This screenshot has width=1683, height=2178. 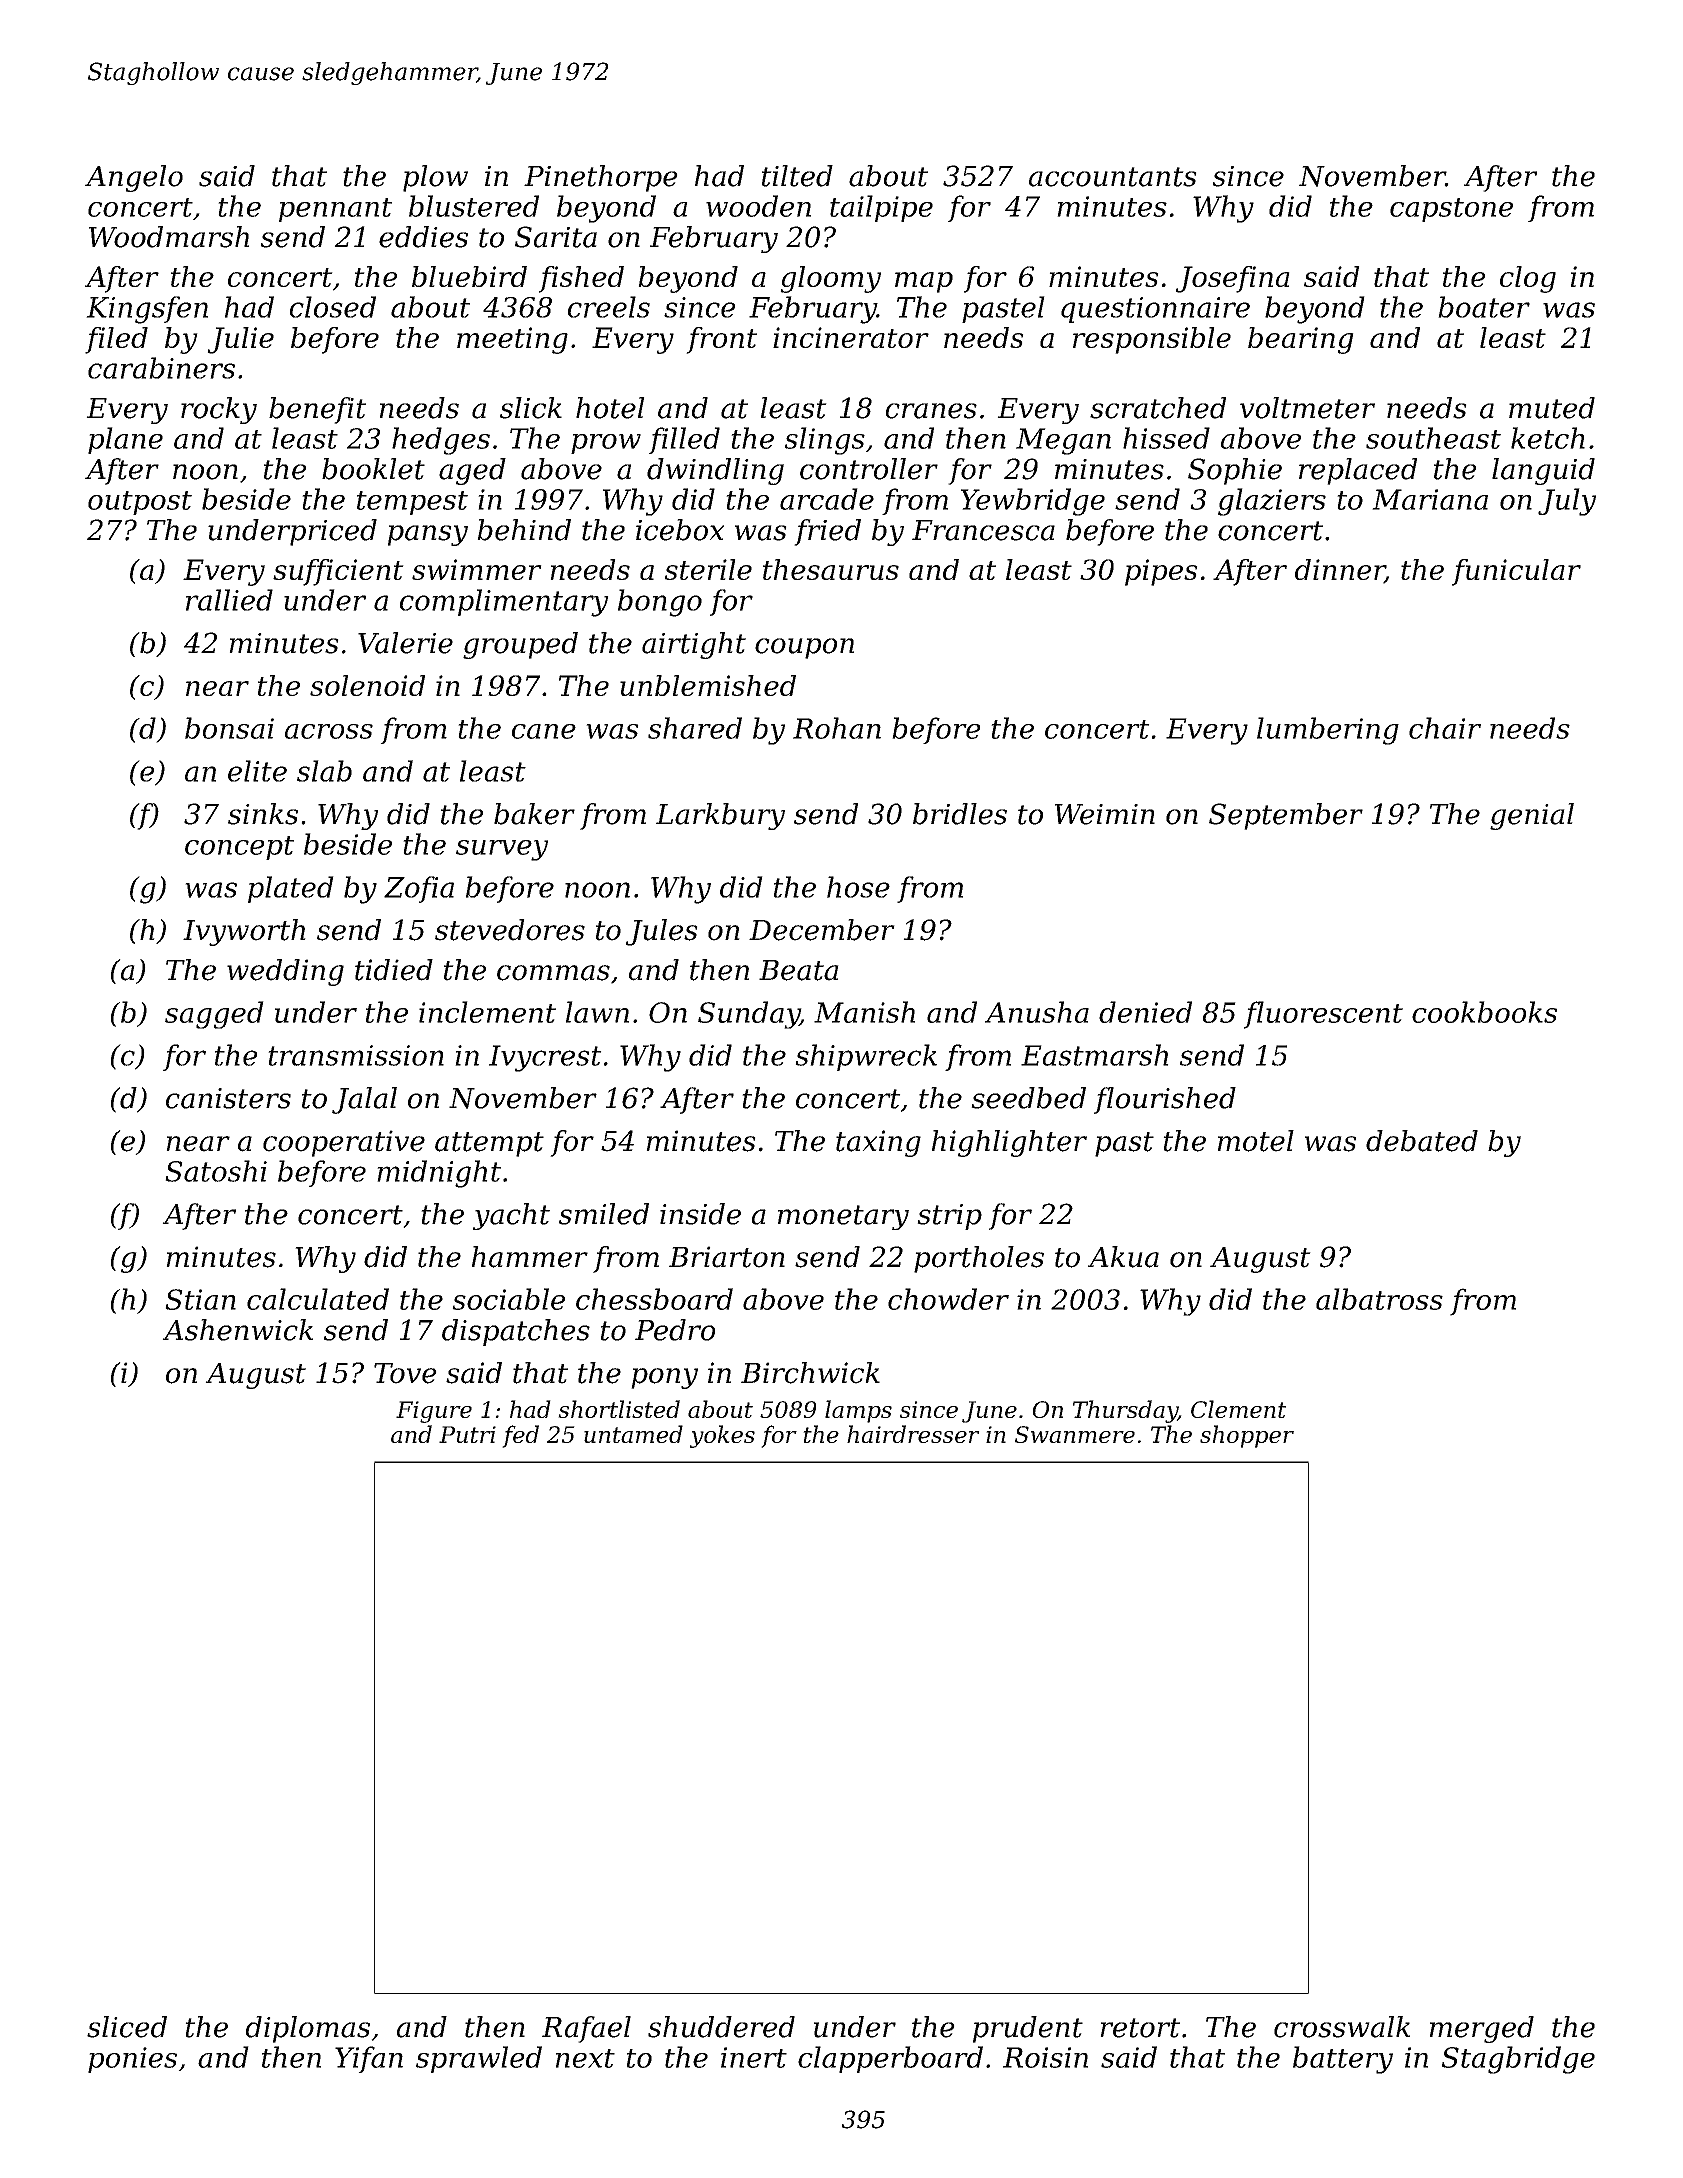 What do you see at coordinates (479, 2059) in the screenshot?
I see `sprawled` at bounding box center [479, 2059].
